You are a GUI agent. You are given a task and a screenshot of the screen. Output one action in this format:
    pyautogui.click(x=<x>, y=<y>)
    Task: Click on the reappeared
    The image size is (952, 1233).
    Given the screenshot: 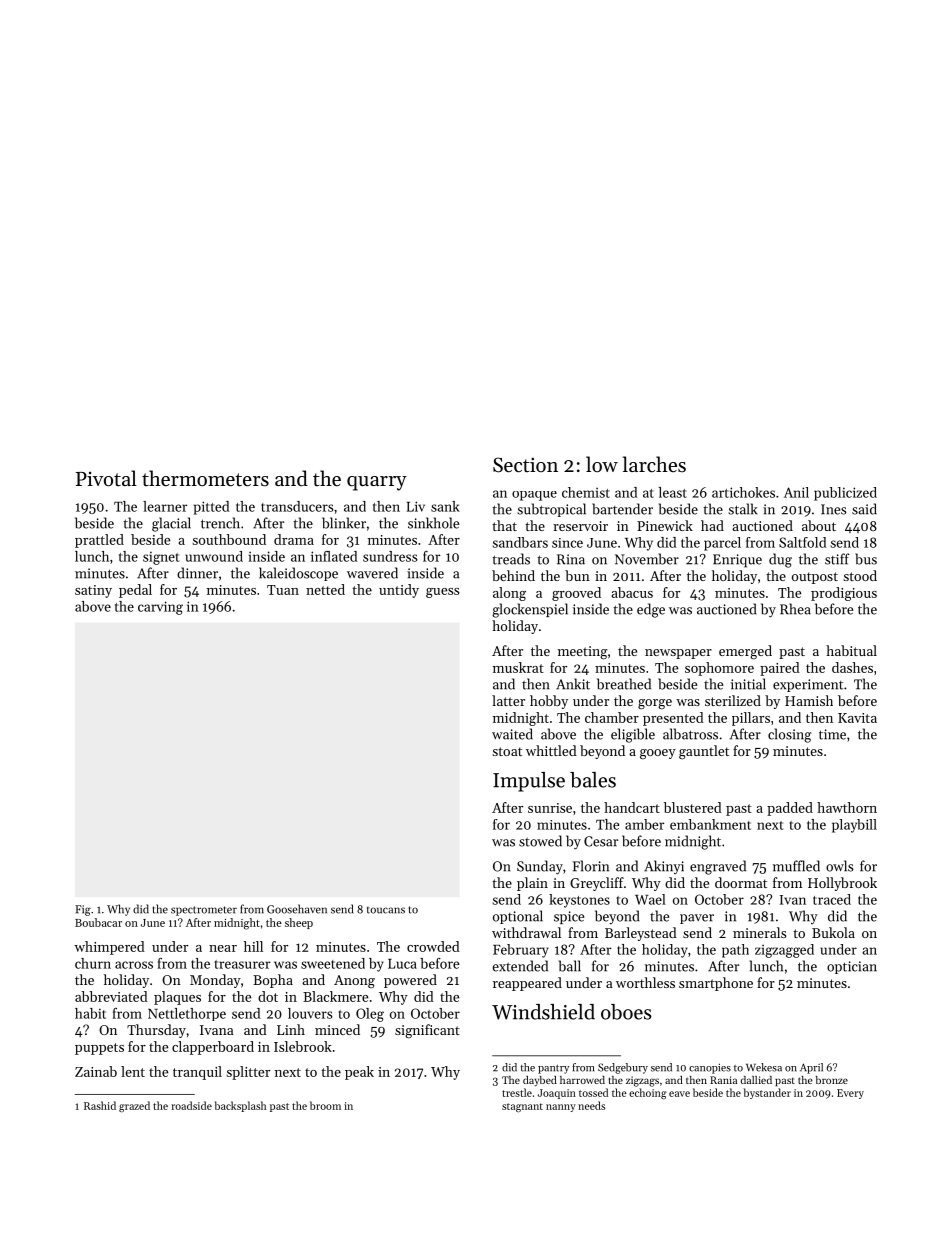 What is the action you would take?
    pyautogui.click(x=527, y=984)
